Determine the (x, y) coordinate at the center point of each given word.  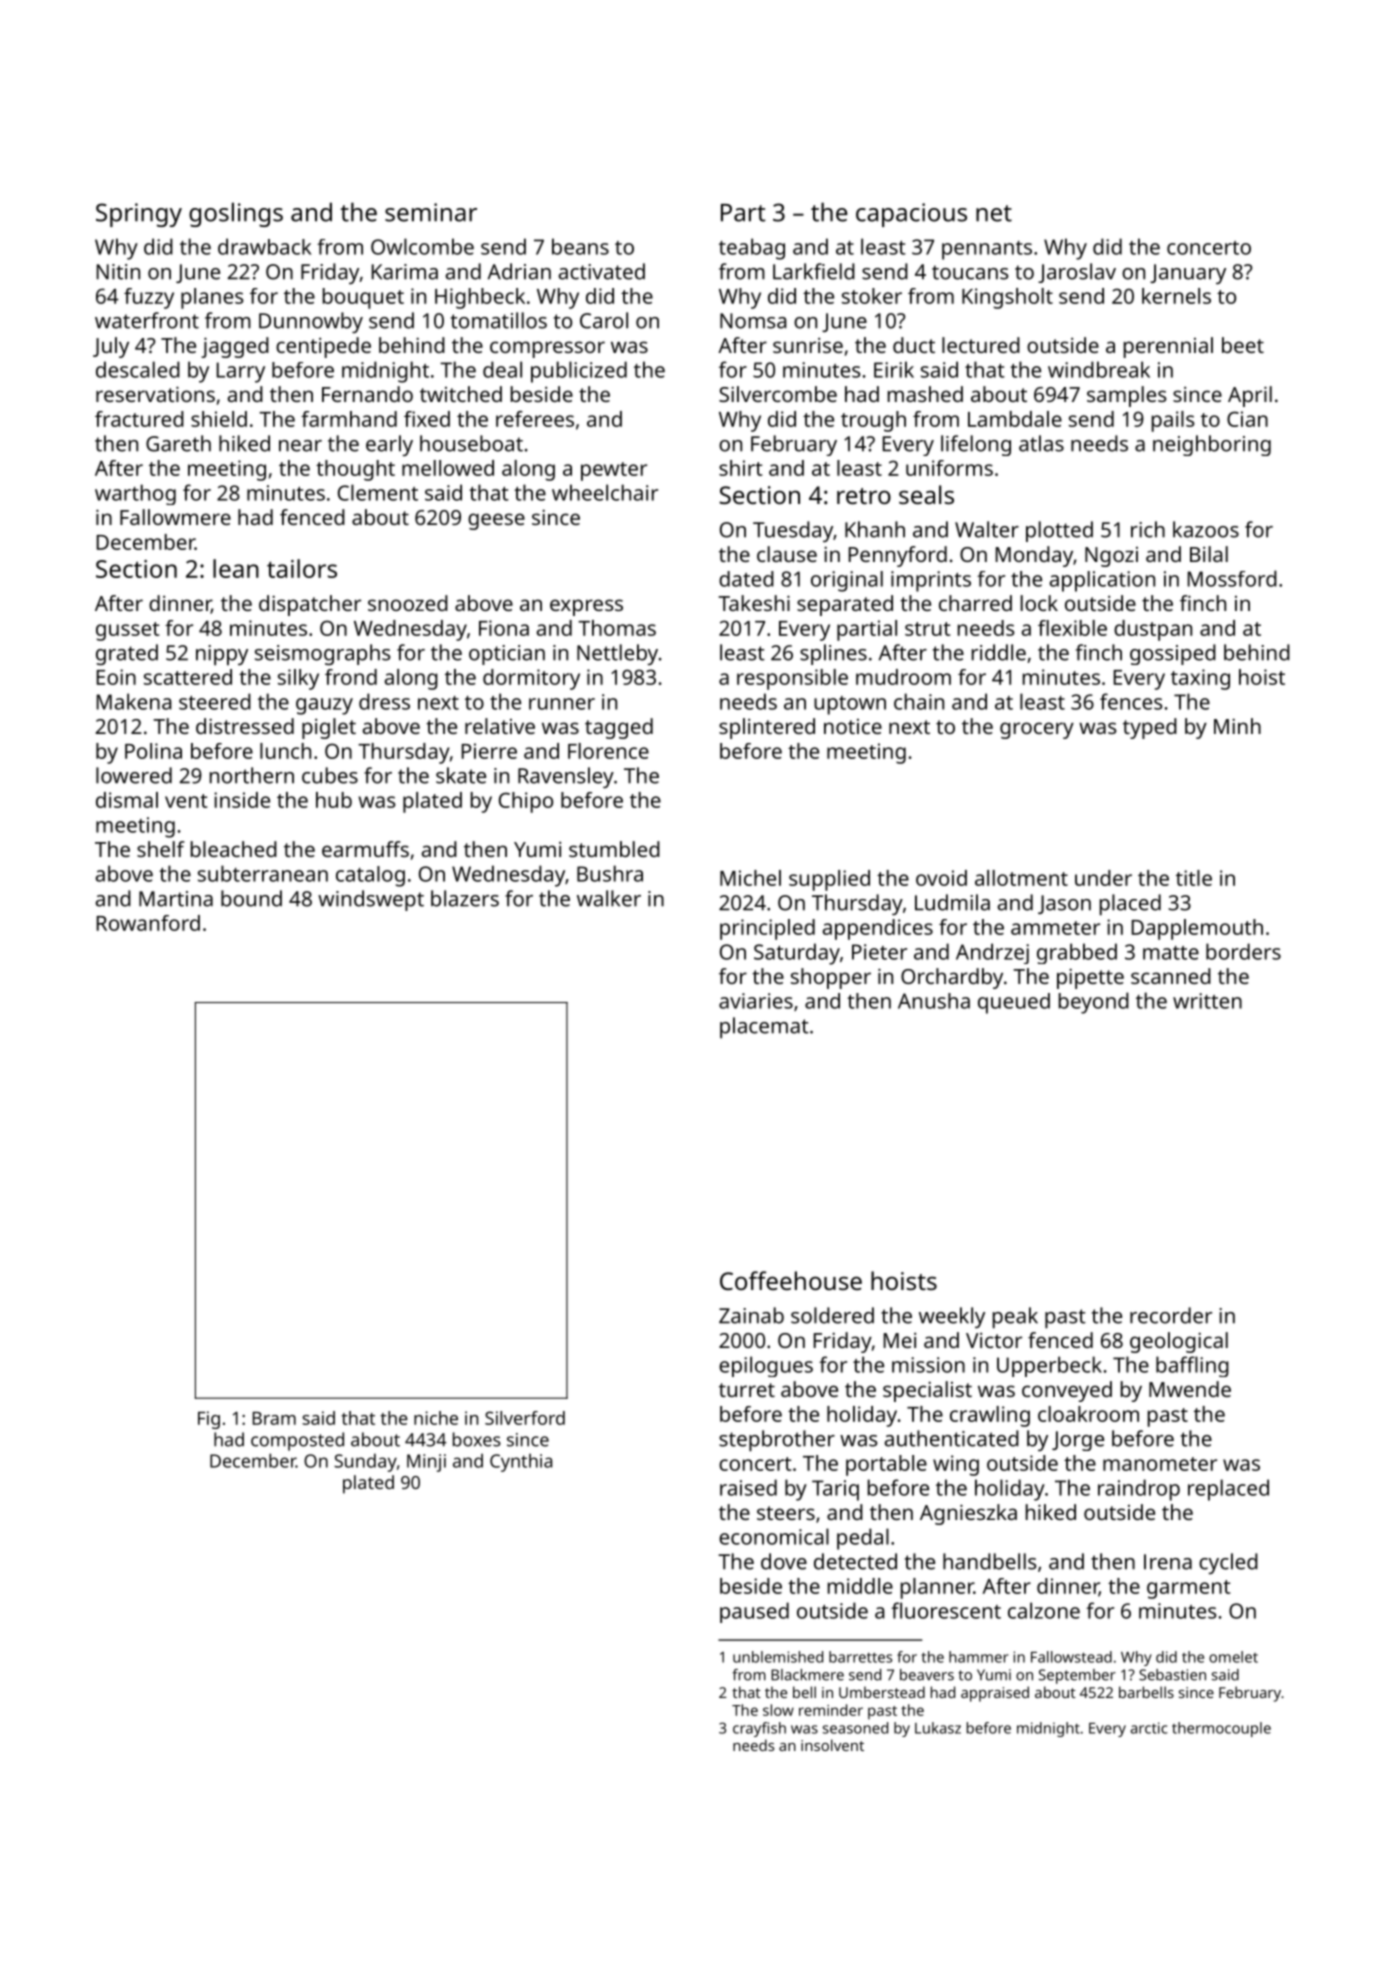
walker (609, 898)
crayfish (759, 1729)
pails (1173, 421)
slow (778, 1710)
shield (219, 419)
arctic (1149, 1728)
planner (937, 1588)
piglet (329, 728)
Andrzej (992, 953)
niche (436, 1418)
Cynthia (521, 1462)
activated (602, 271)
